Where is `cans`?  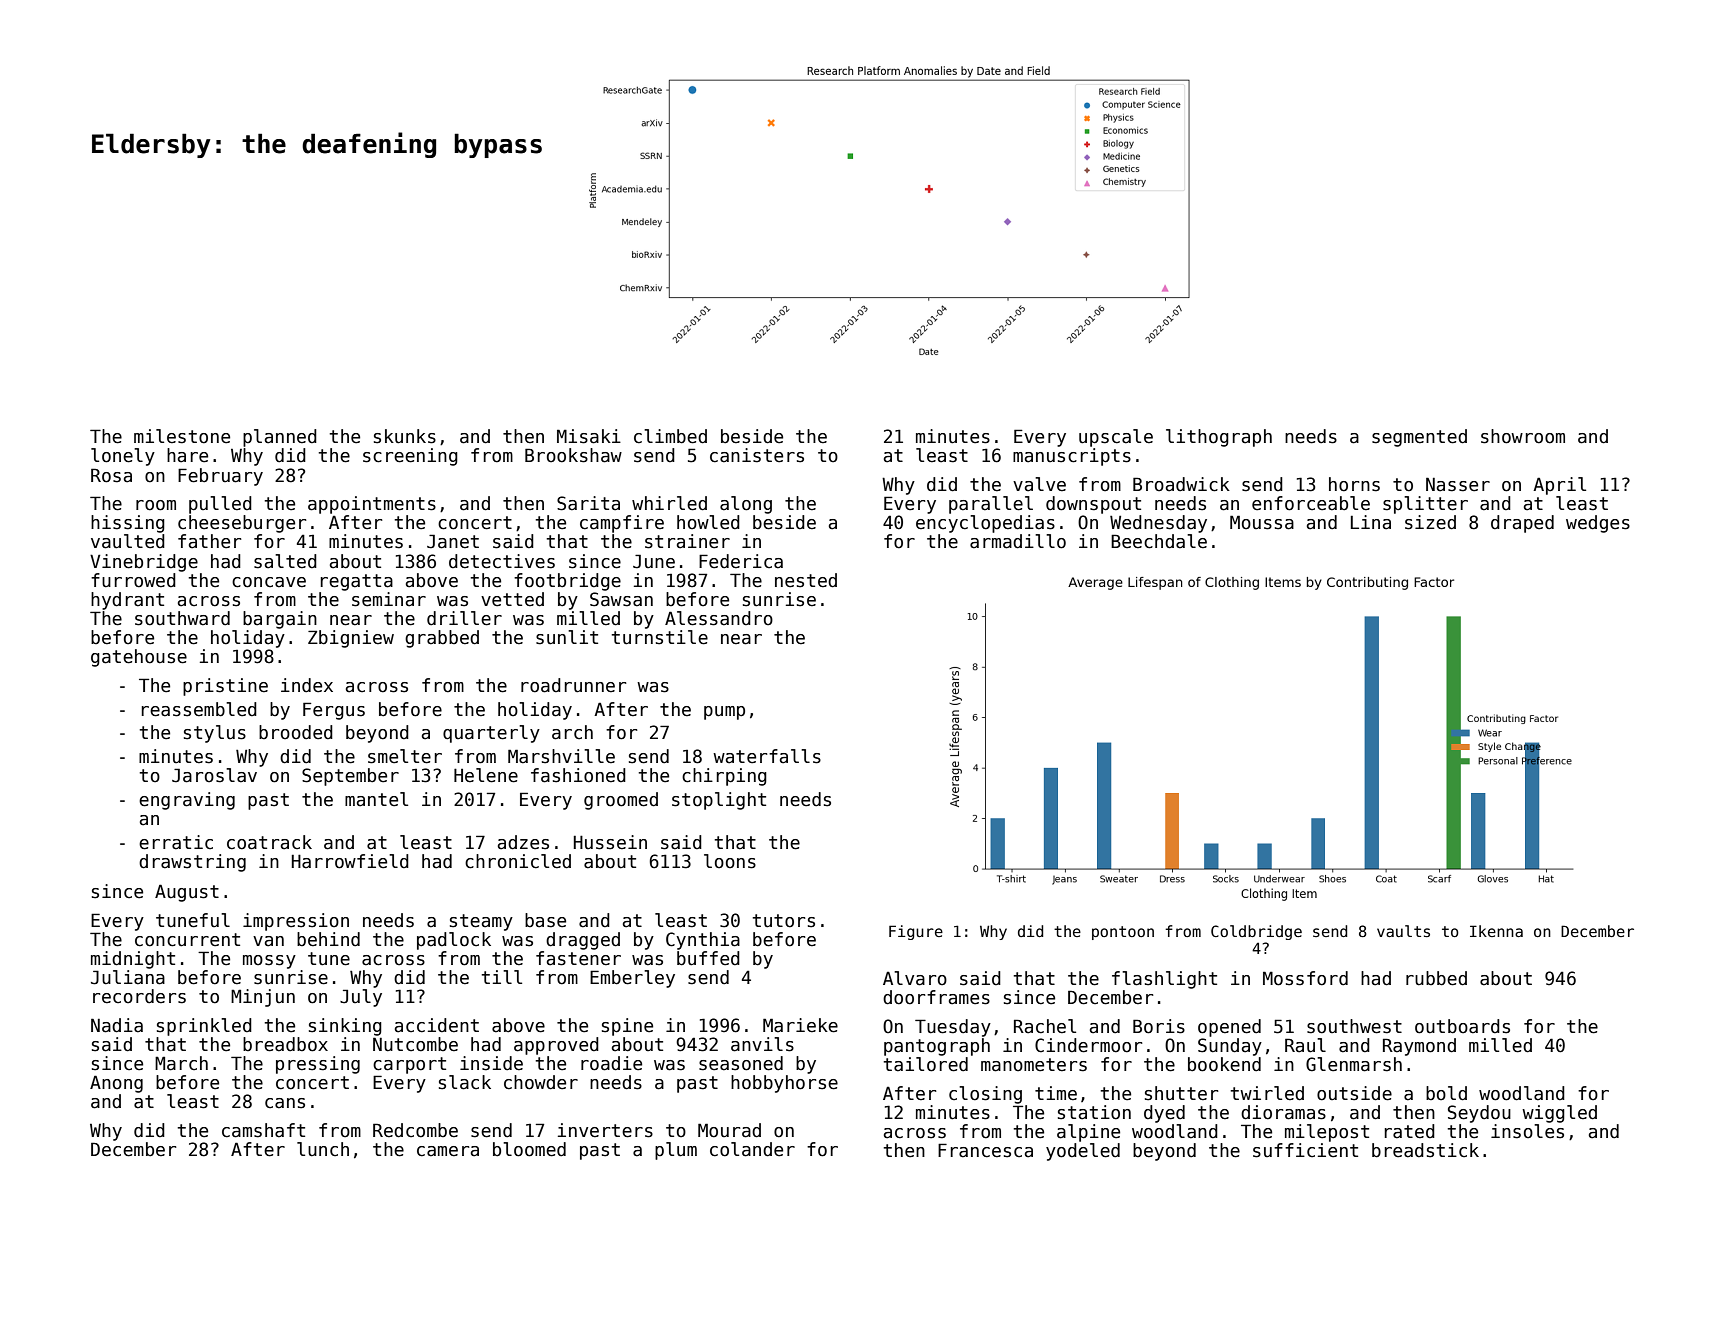 cans is located at coordinates (285, 1103).
